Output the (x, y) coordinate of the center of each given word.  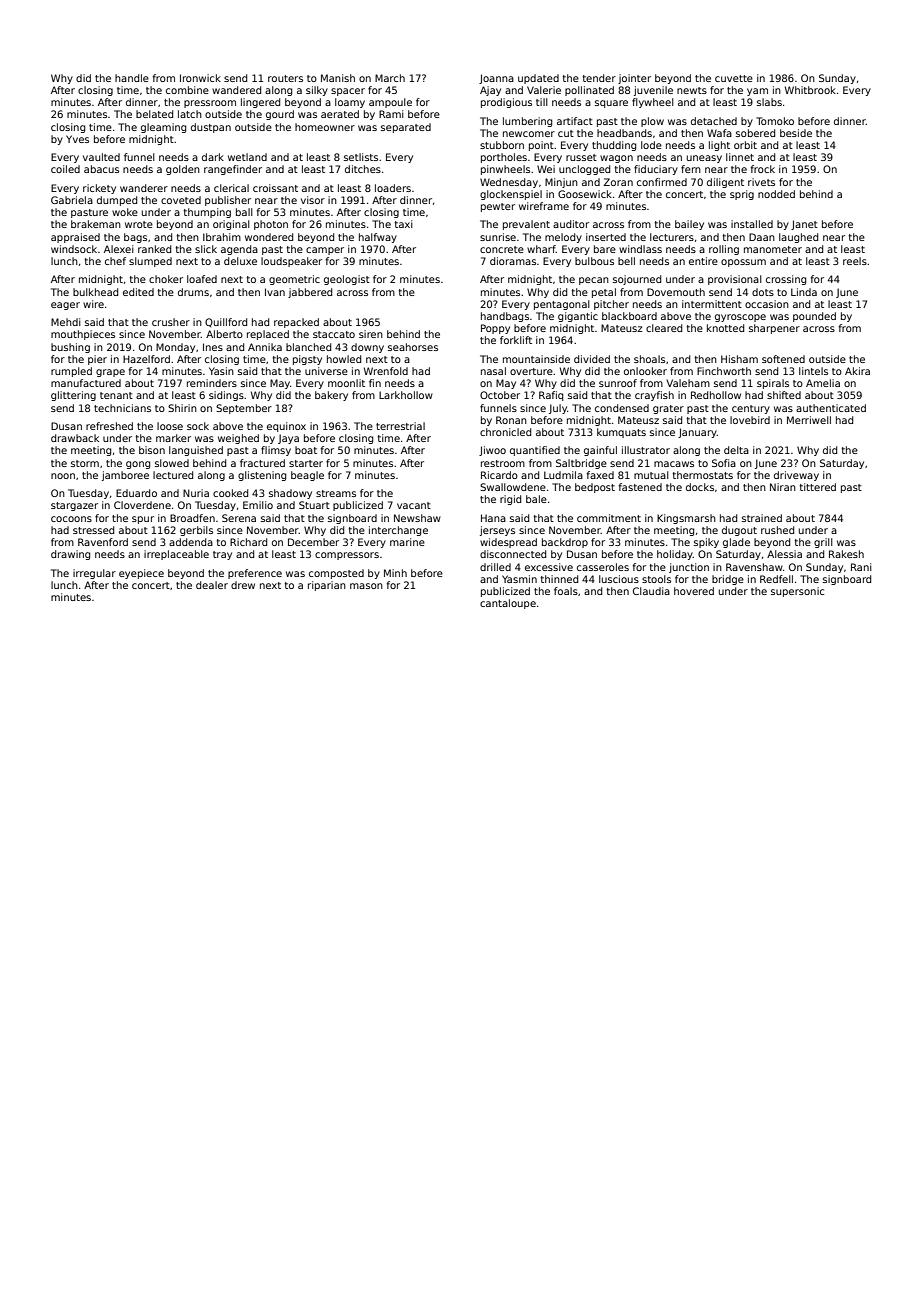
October (500, 395)
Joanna (496, 79)
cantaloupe (508, 604)
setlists (361, 157)
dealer (212, 585)
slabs (769, 102)
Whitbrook (810, 90)
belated (154, 114)
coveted (181, 200)
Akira (857, 371)
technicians (122, 408)
